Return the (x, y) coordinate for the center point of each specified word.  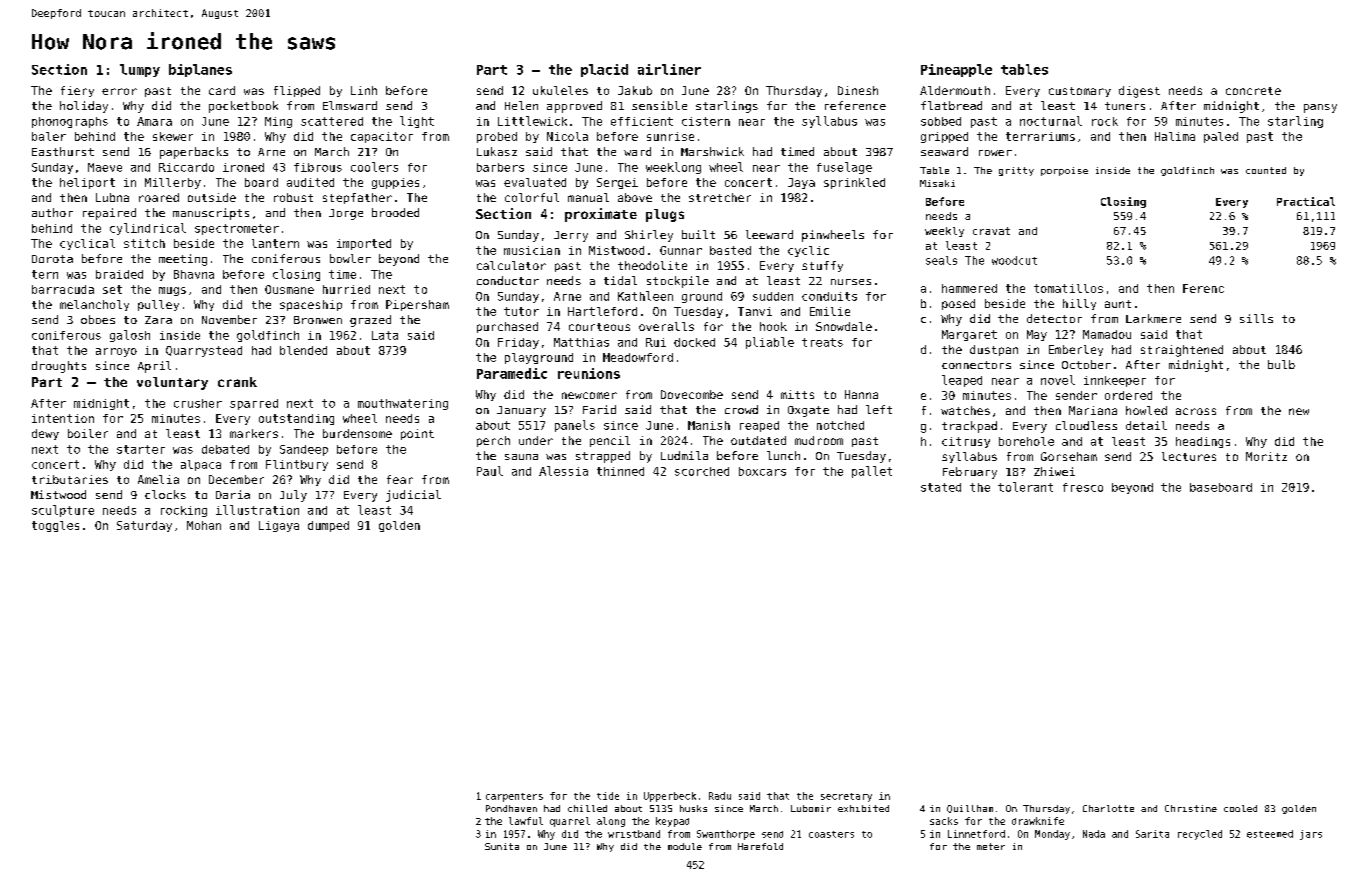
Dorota (52, 259)
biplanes (200, 70)
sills (1256, 318)
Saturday (144, 526)
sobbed (941, 121)
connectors (976, 365)
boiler (88, 433)
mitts (797, 394)
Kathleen (645, 296)
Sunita (502, 846)
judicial (413, 496)
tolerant (1025, 487)
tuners (1125, 106)
